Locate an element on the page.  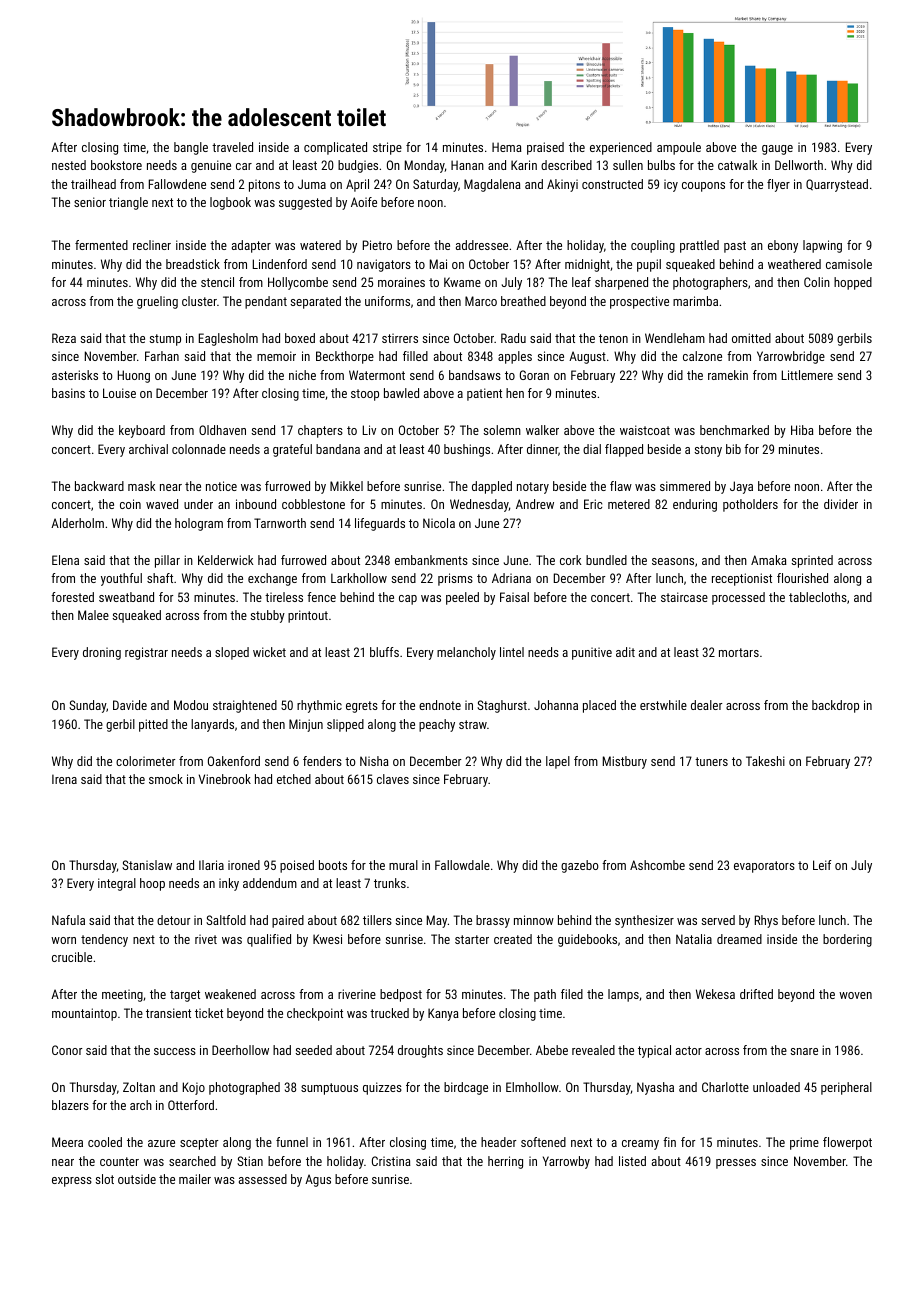
processed is located at coordinates (738, 598).
